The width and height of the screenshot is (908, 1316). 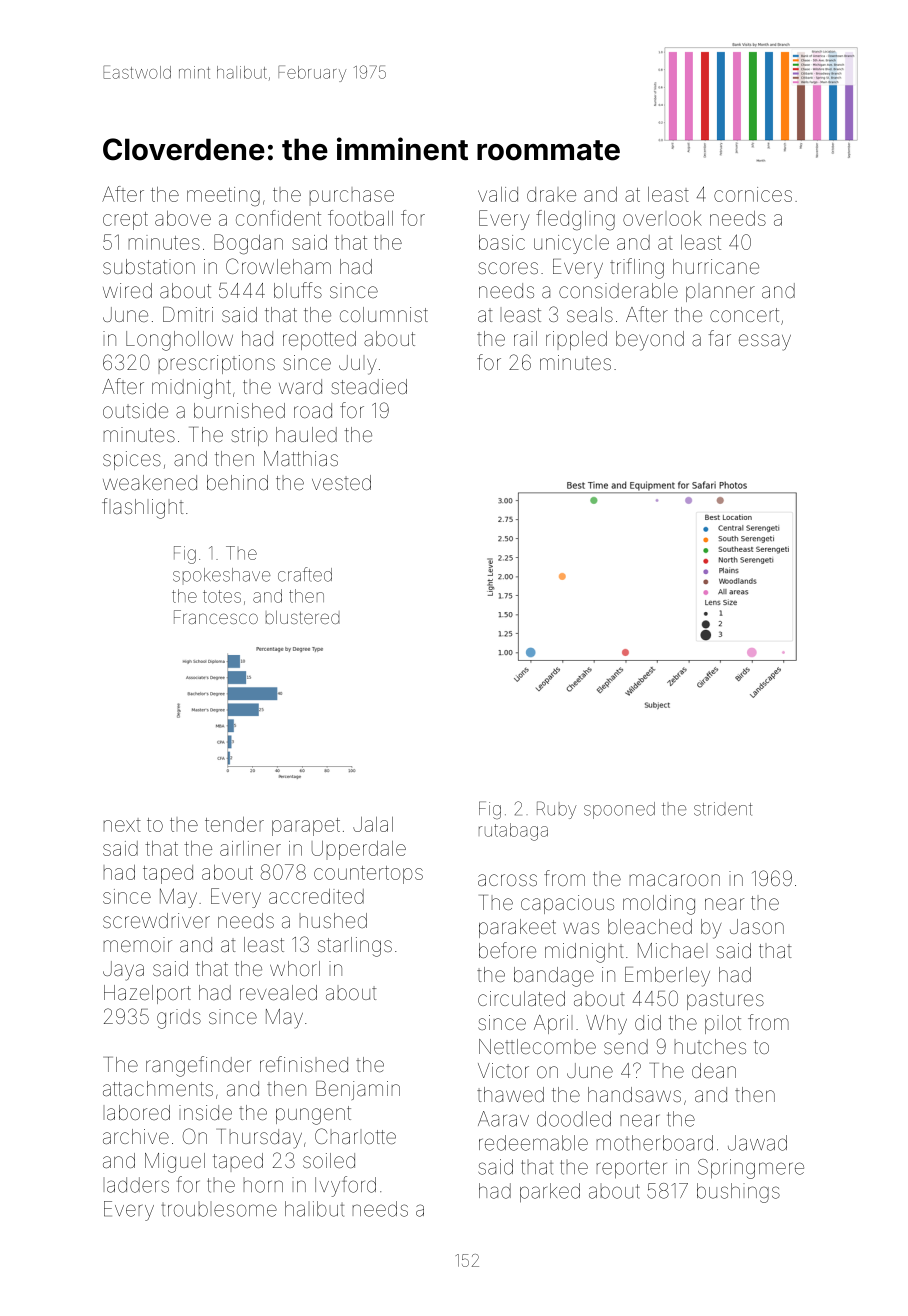 What do you see at coordinates (216, 617) in the screenshot?
I see `Francesco` at bounding box center [216, 617].
